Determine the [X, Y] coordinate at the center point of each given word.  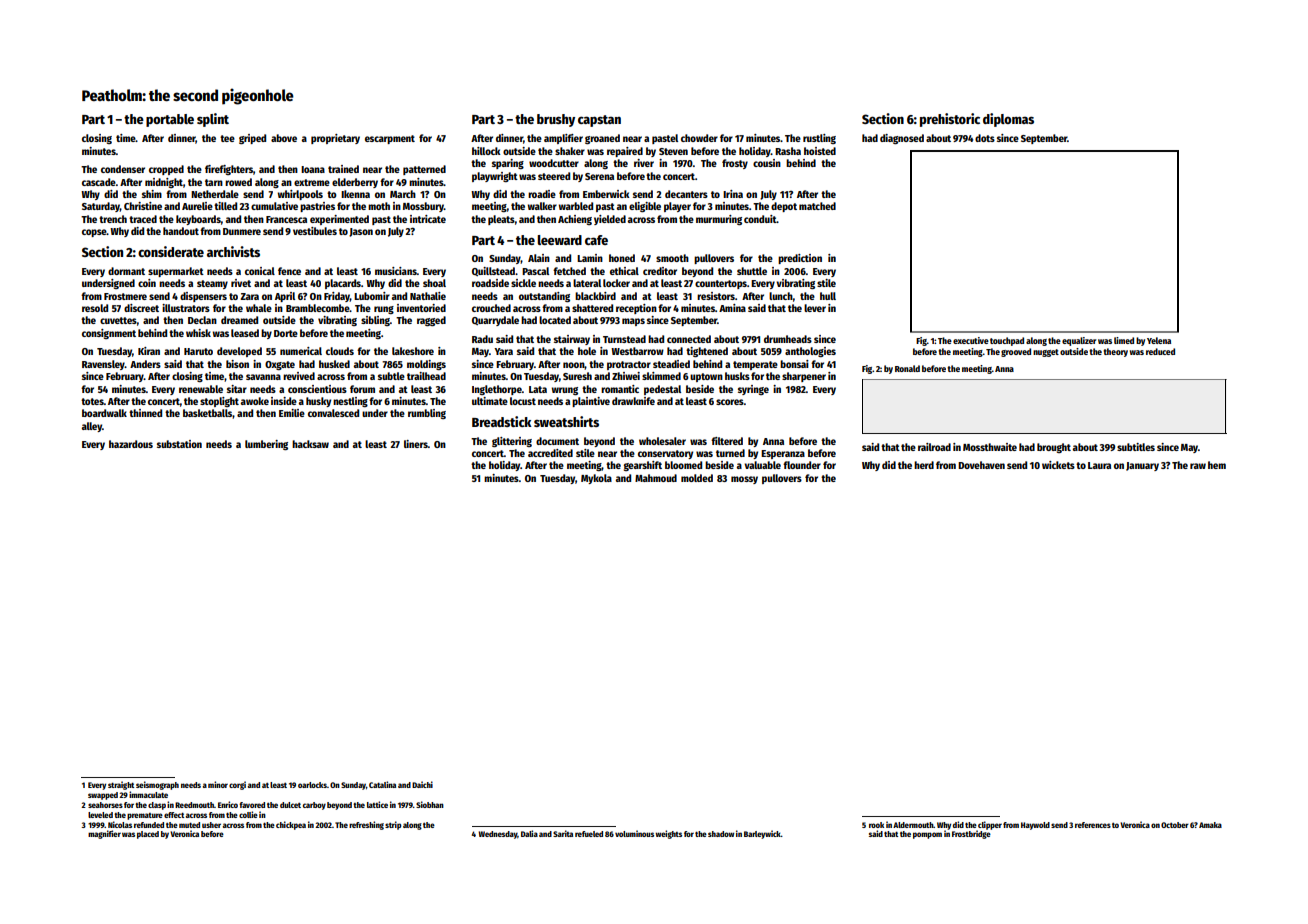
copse [94, 233]
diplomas [1008, 120]
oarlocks [312, 785]
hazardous [131, 444]
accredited [550, 453]
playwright [495, 177]
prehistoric [950, 120]
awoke [255, 401]
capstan [599, 121]
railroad [934, 447]
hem [1217, 465]
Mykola [596, 479]
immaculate [148, 794]
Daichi [422, 784]
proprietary [335, 139]
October [1175, 825]
